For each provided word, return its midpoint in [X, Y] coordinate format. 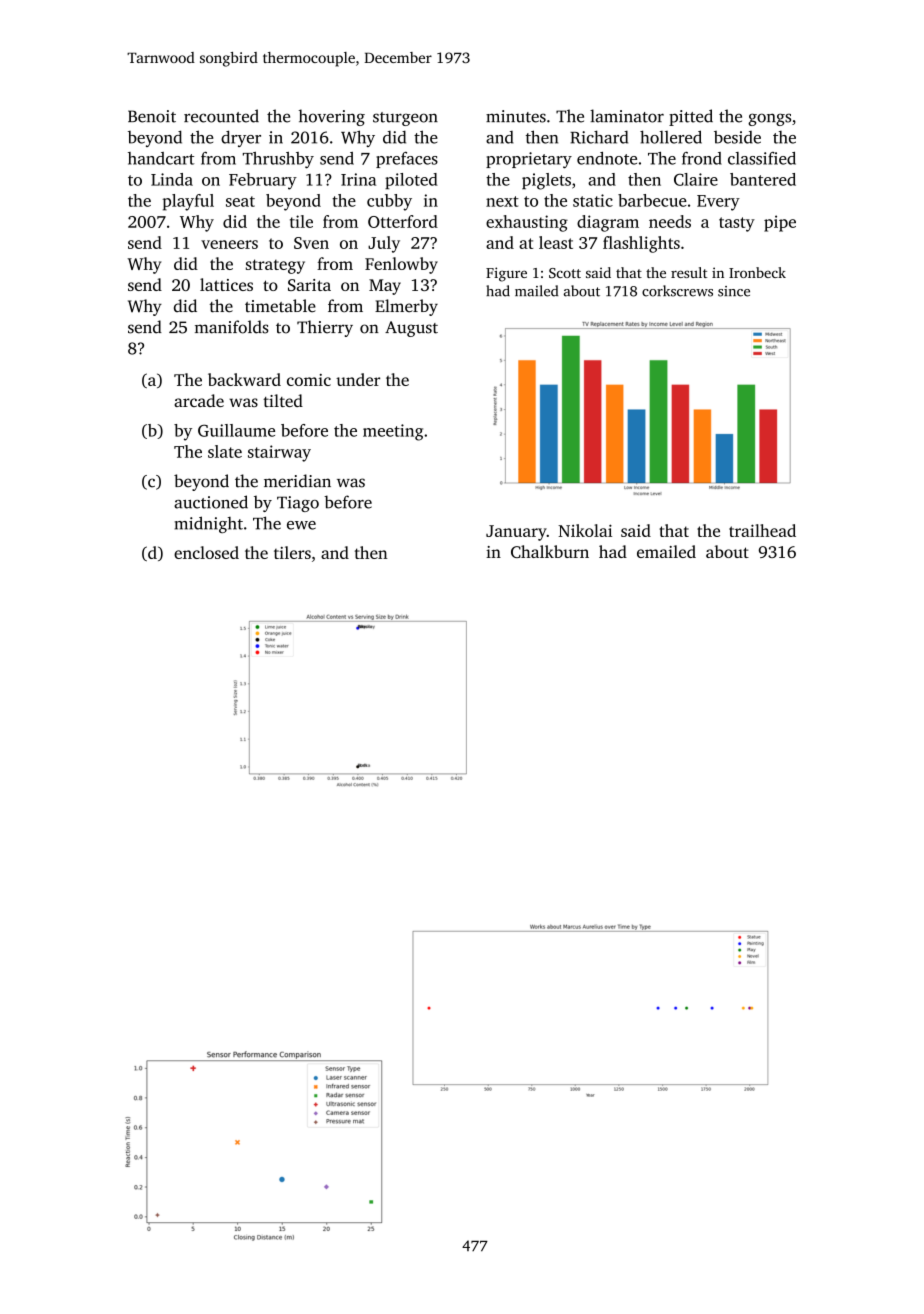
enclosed [206, 552]
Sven [311, 243]
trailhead [762, 530]
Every [718, 203]
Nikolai [585, 530]
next [502, 201]
